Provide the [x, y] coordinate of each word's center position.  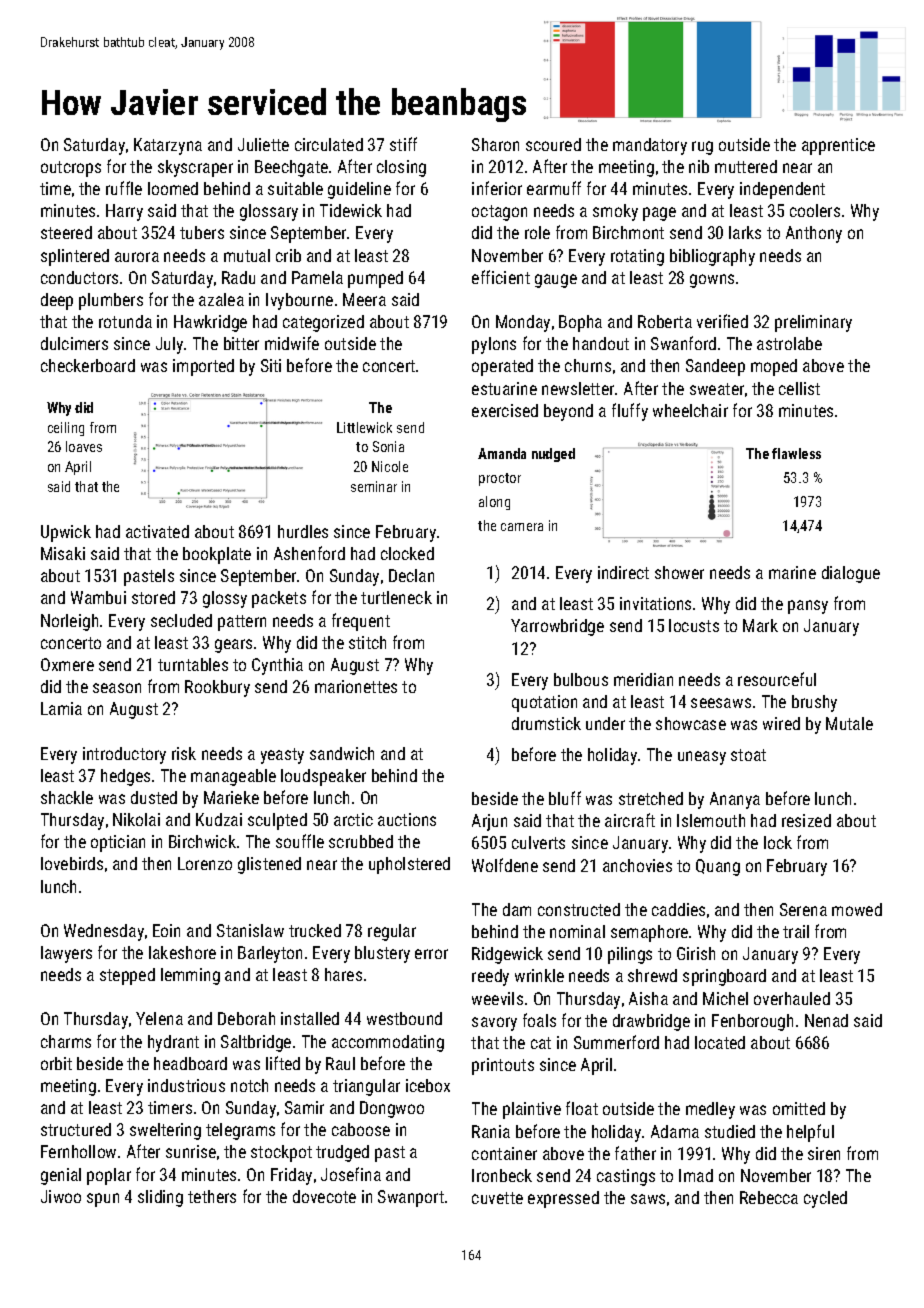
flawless [796, 453]
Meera [364, 299]
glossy [225, 599]
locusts [694, 625]
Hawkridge [210, 323]
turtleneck [396, 597]
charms [66, 1041]
